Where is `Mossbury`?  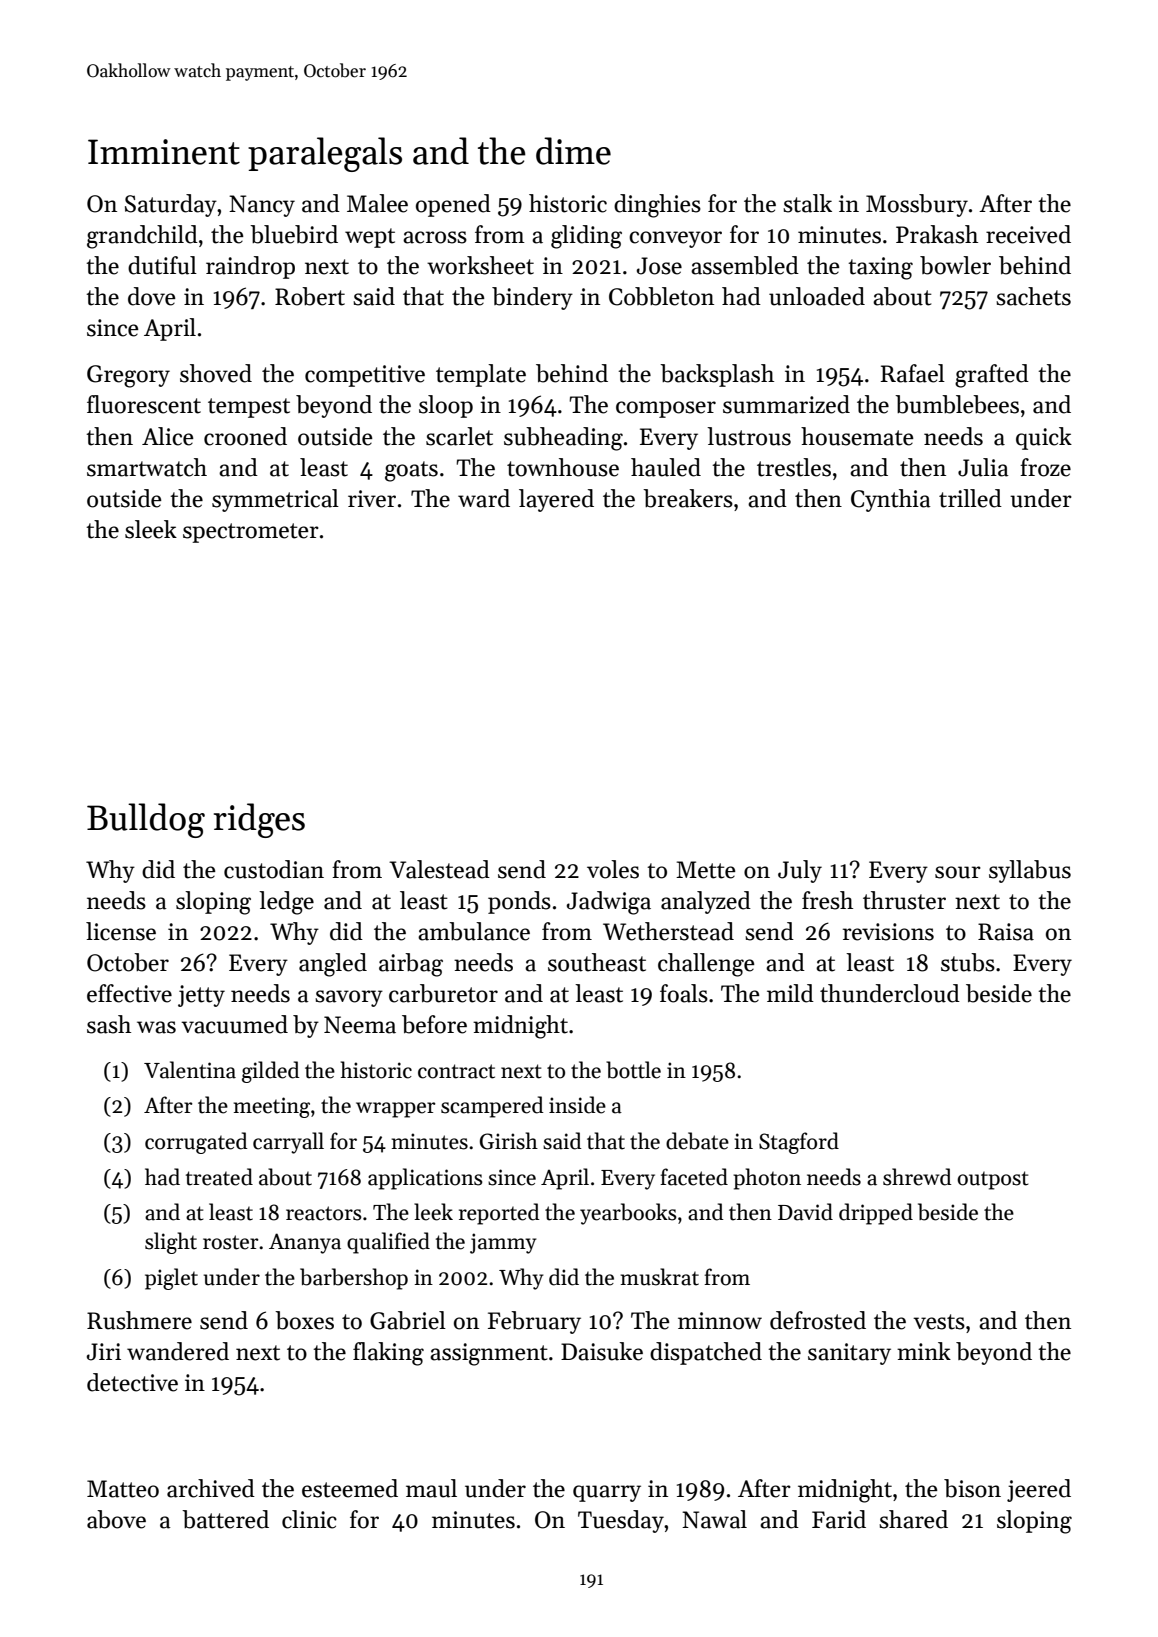 Mossbury is located at coordinates (917, 205).
